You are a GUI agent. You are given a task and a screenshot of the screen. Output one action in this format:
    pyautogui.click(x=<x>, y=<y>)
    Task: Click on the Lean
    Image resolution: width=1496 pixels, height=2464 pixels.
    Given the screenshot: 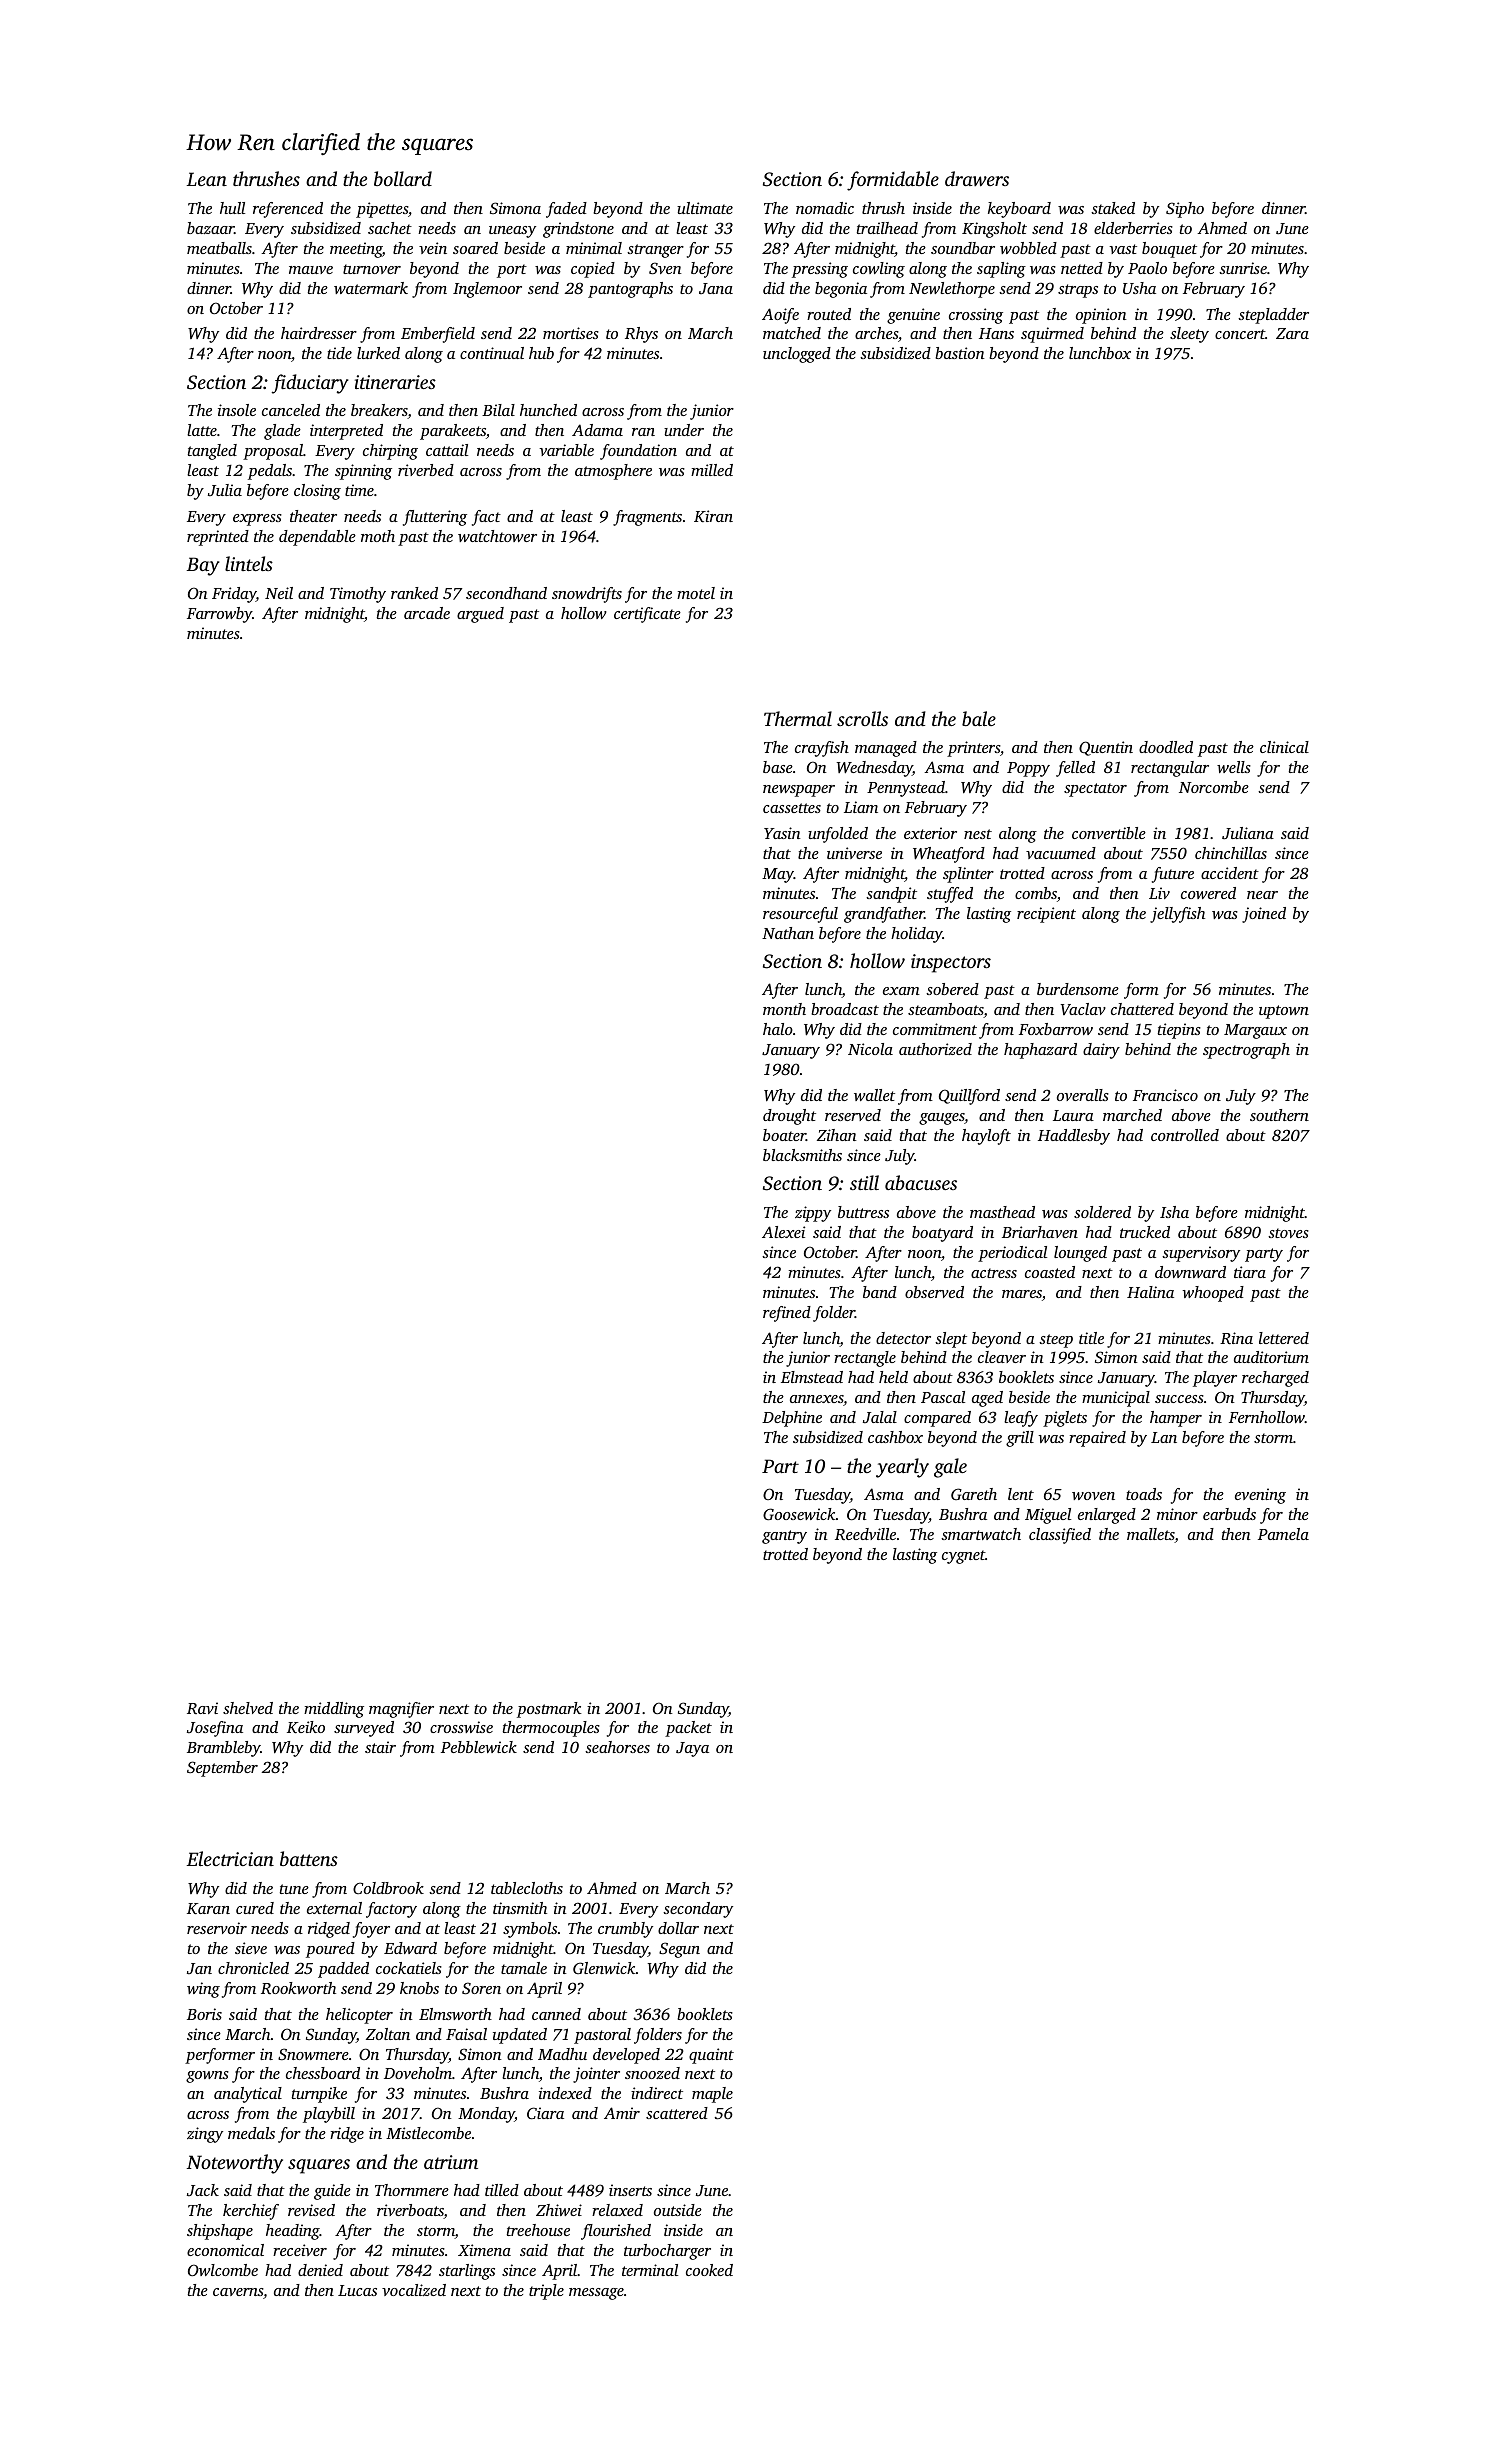 What is the action you would take?
    pyautogui.click(x=207, y=179)
